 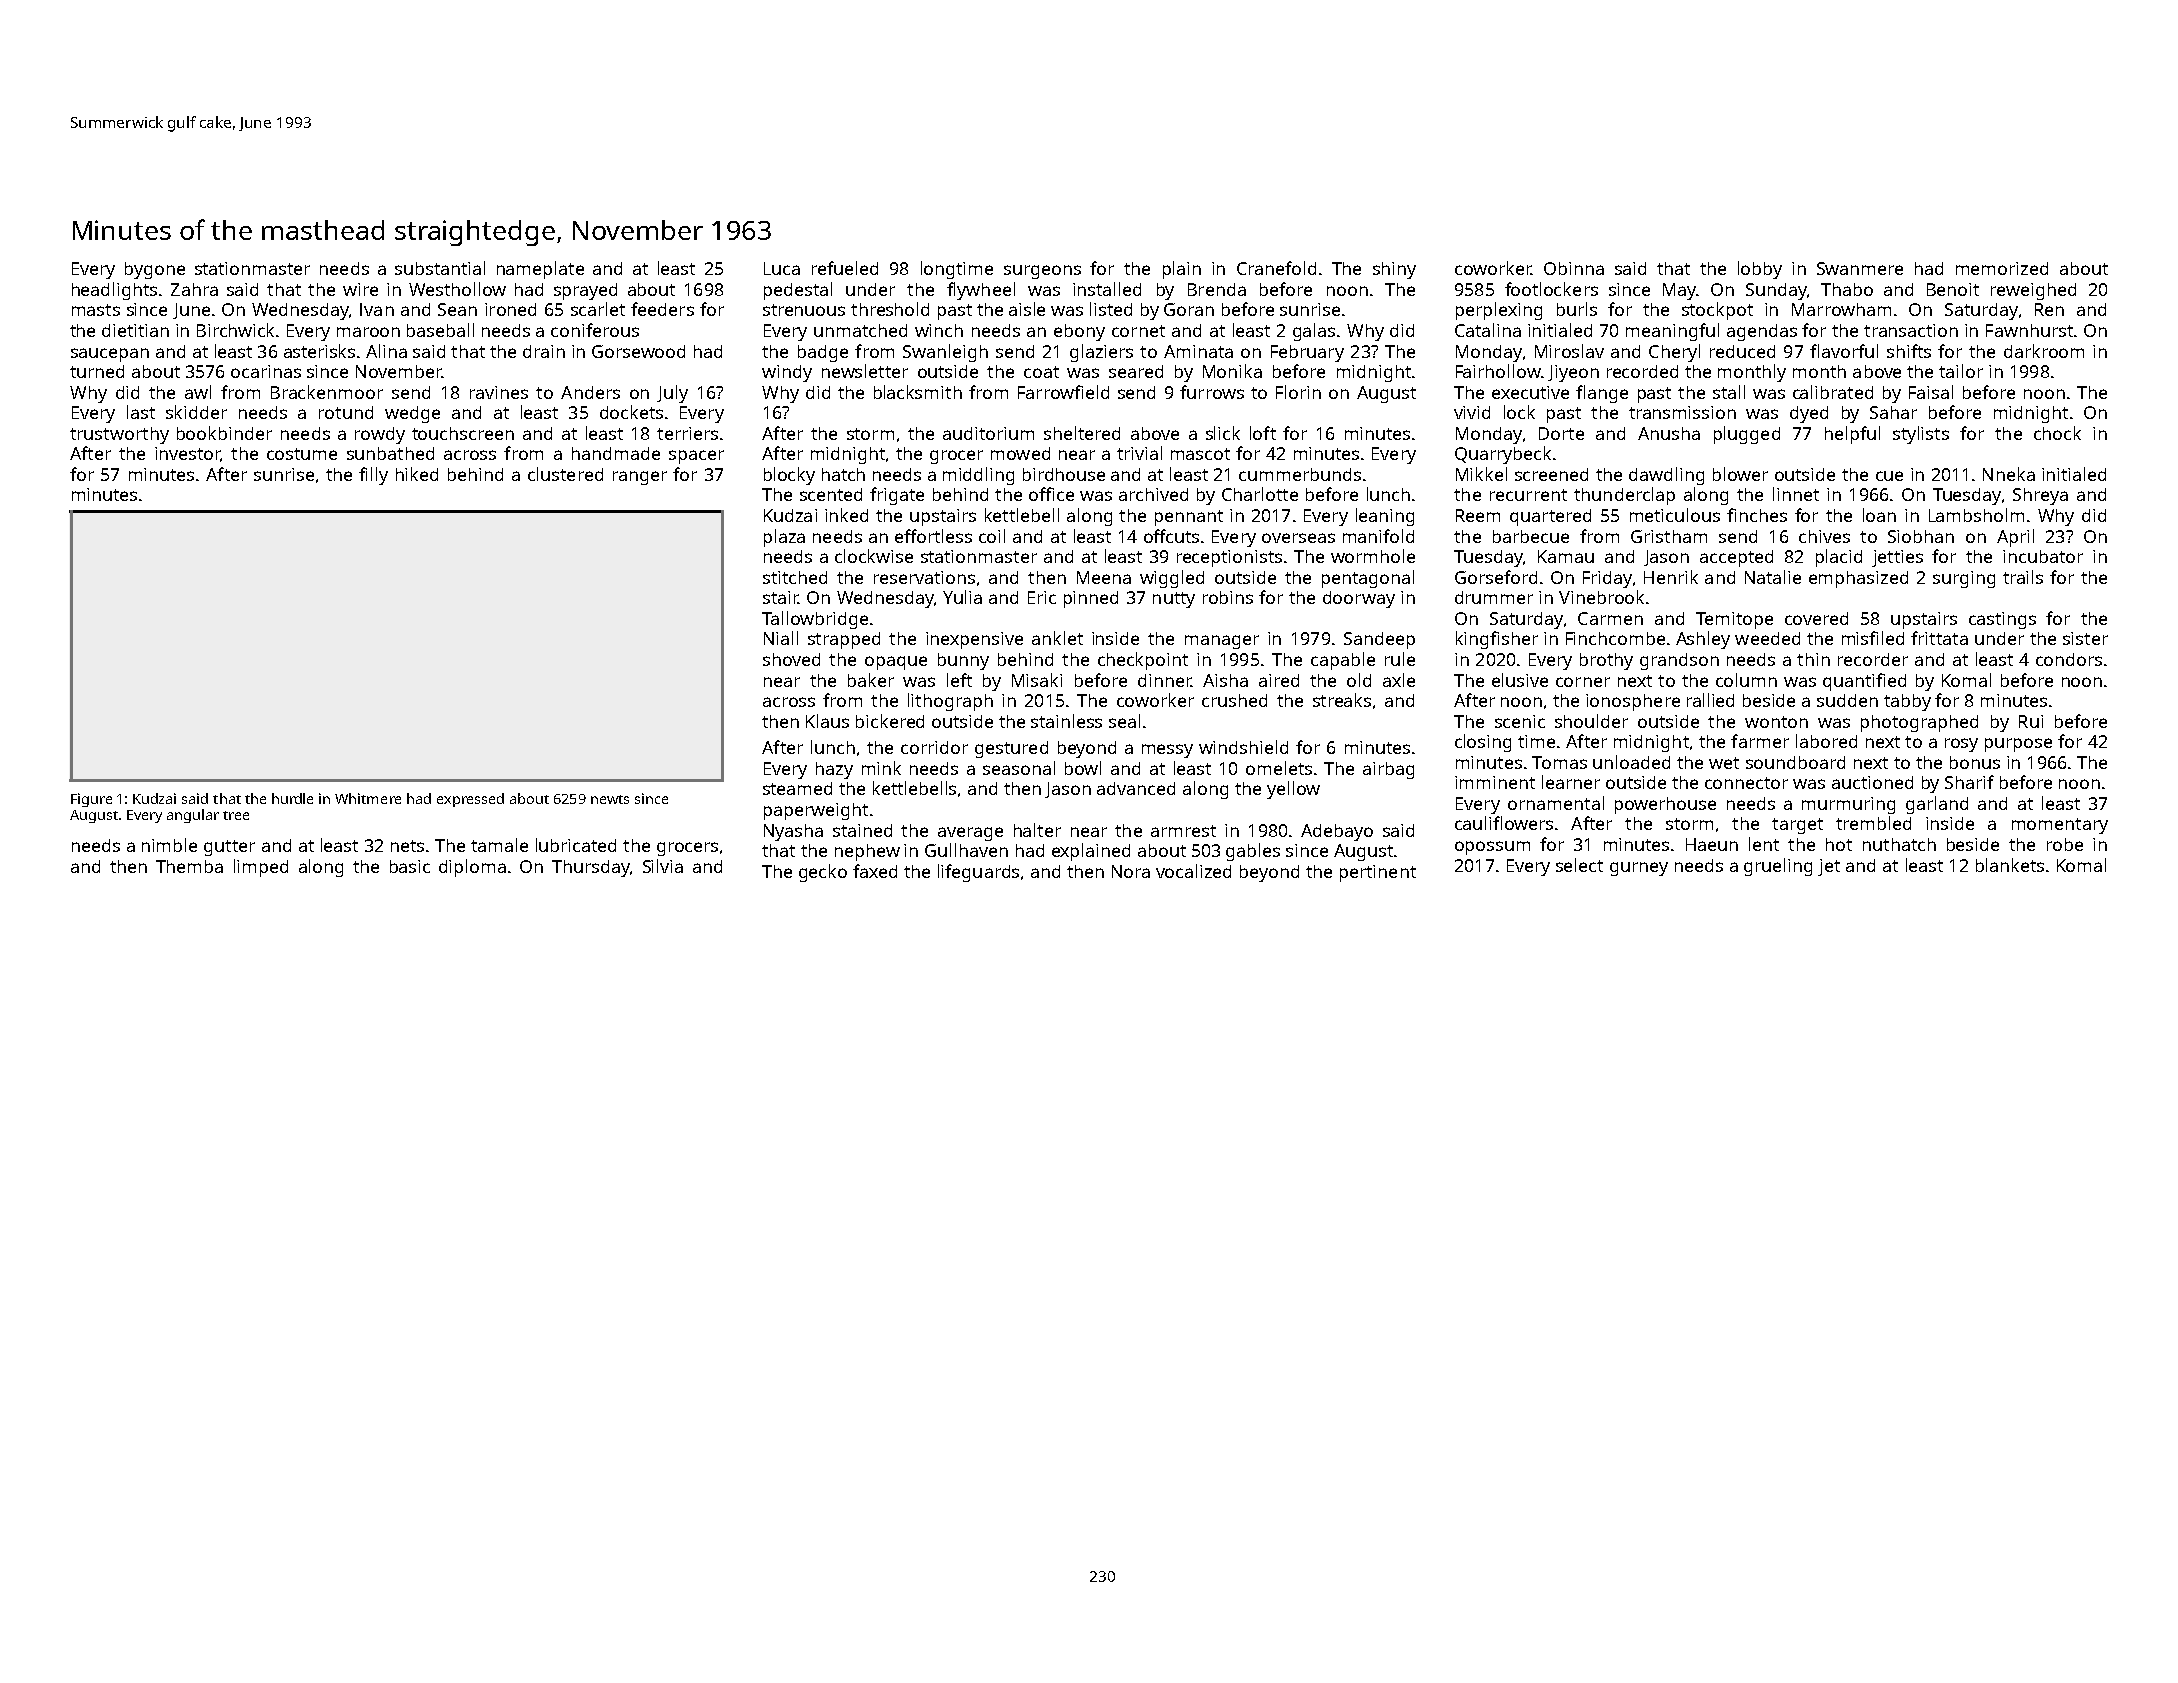 What do you see at coordinates (978, 873) in the screenshot?
I see `lifeguards` at bounding box center [978, 873].
